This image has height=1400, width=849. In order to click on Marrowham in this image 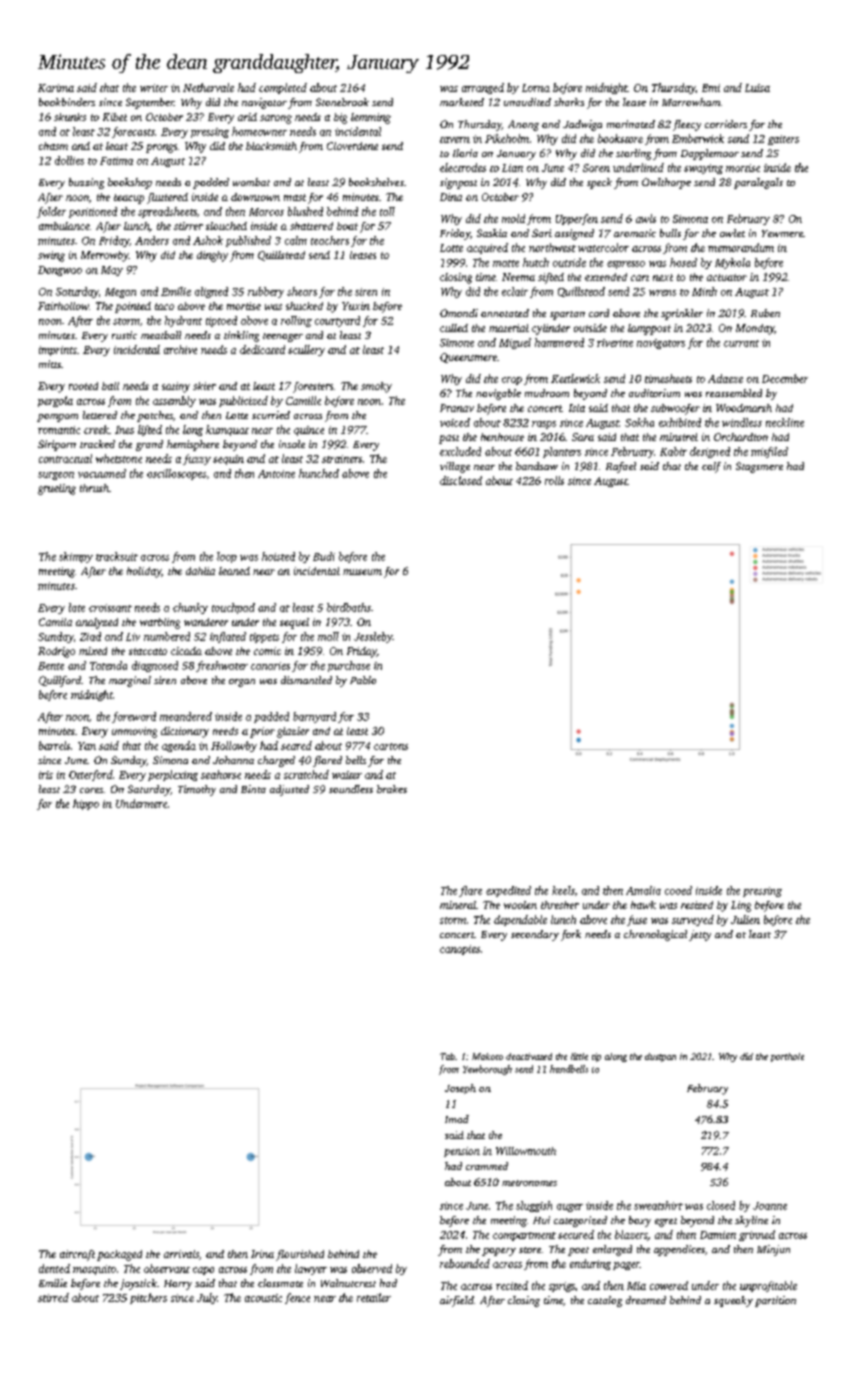, I will do `click(691, 102)`.
